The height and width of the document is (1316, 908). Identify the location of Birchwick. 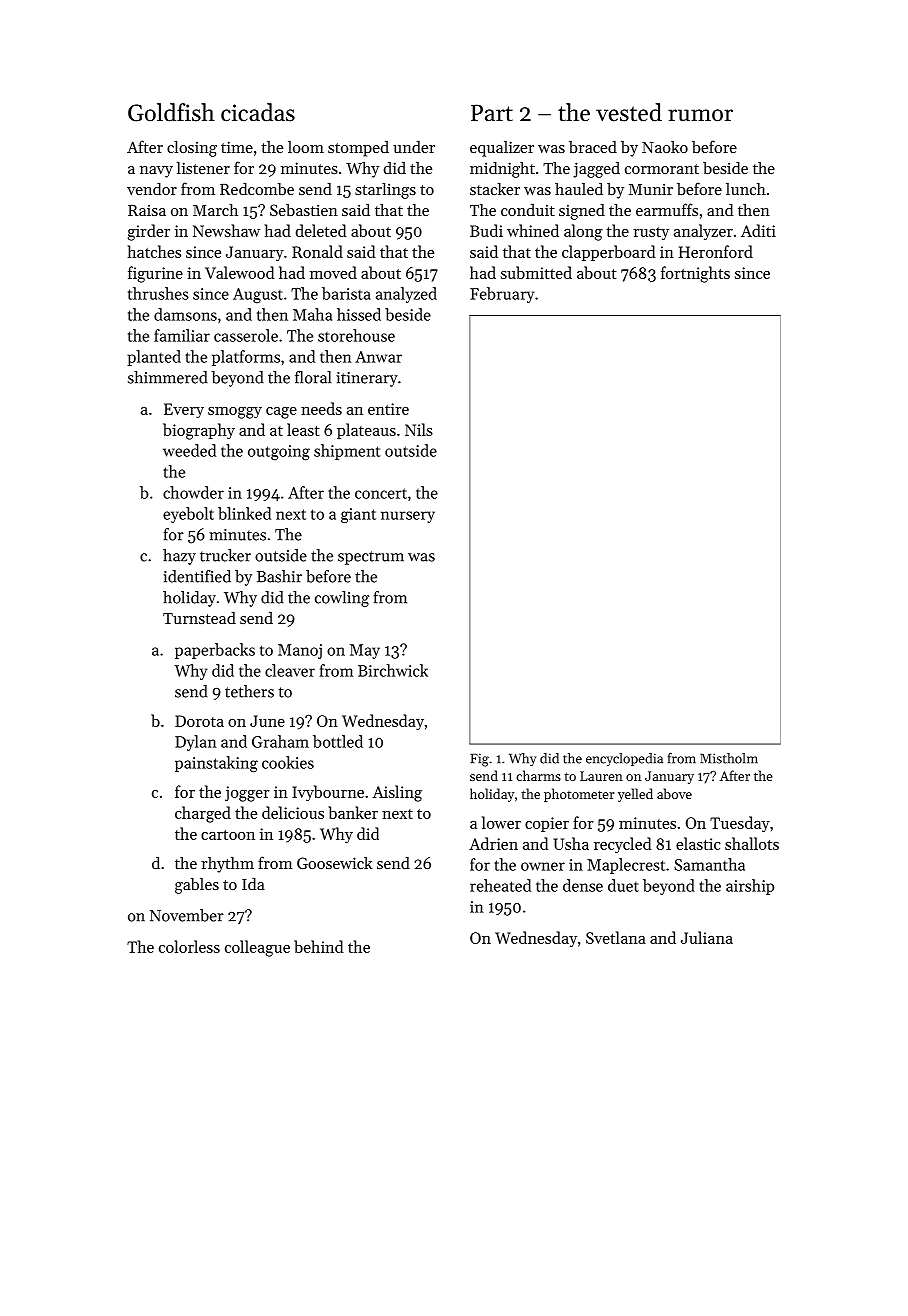
(393, 670).
